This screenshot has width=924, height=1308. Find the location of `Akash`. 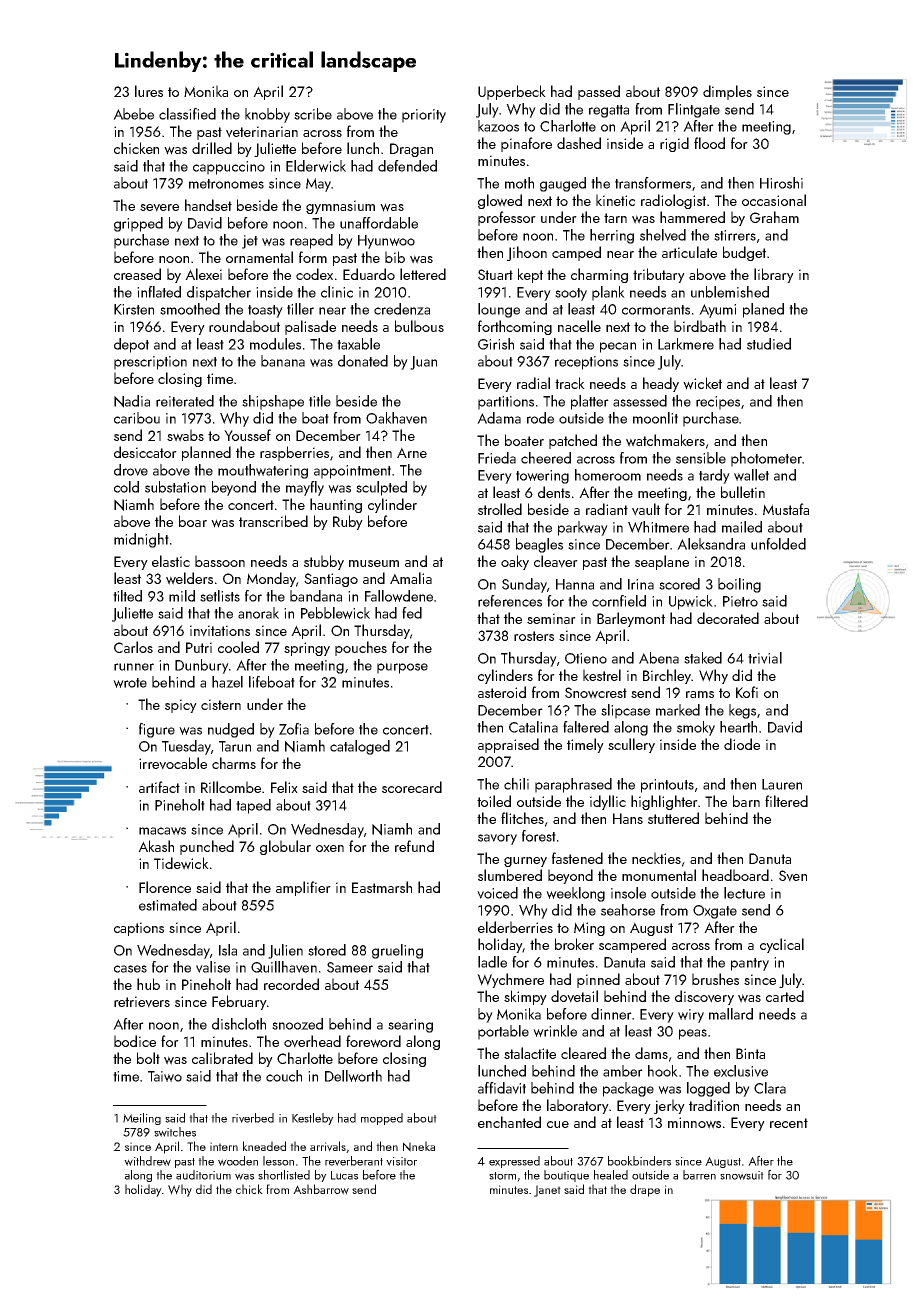

Akash is located at coordinates (156, 846).
